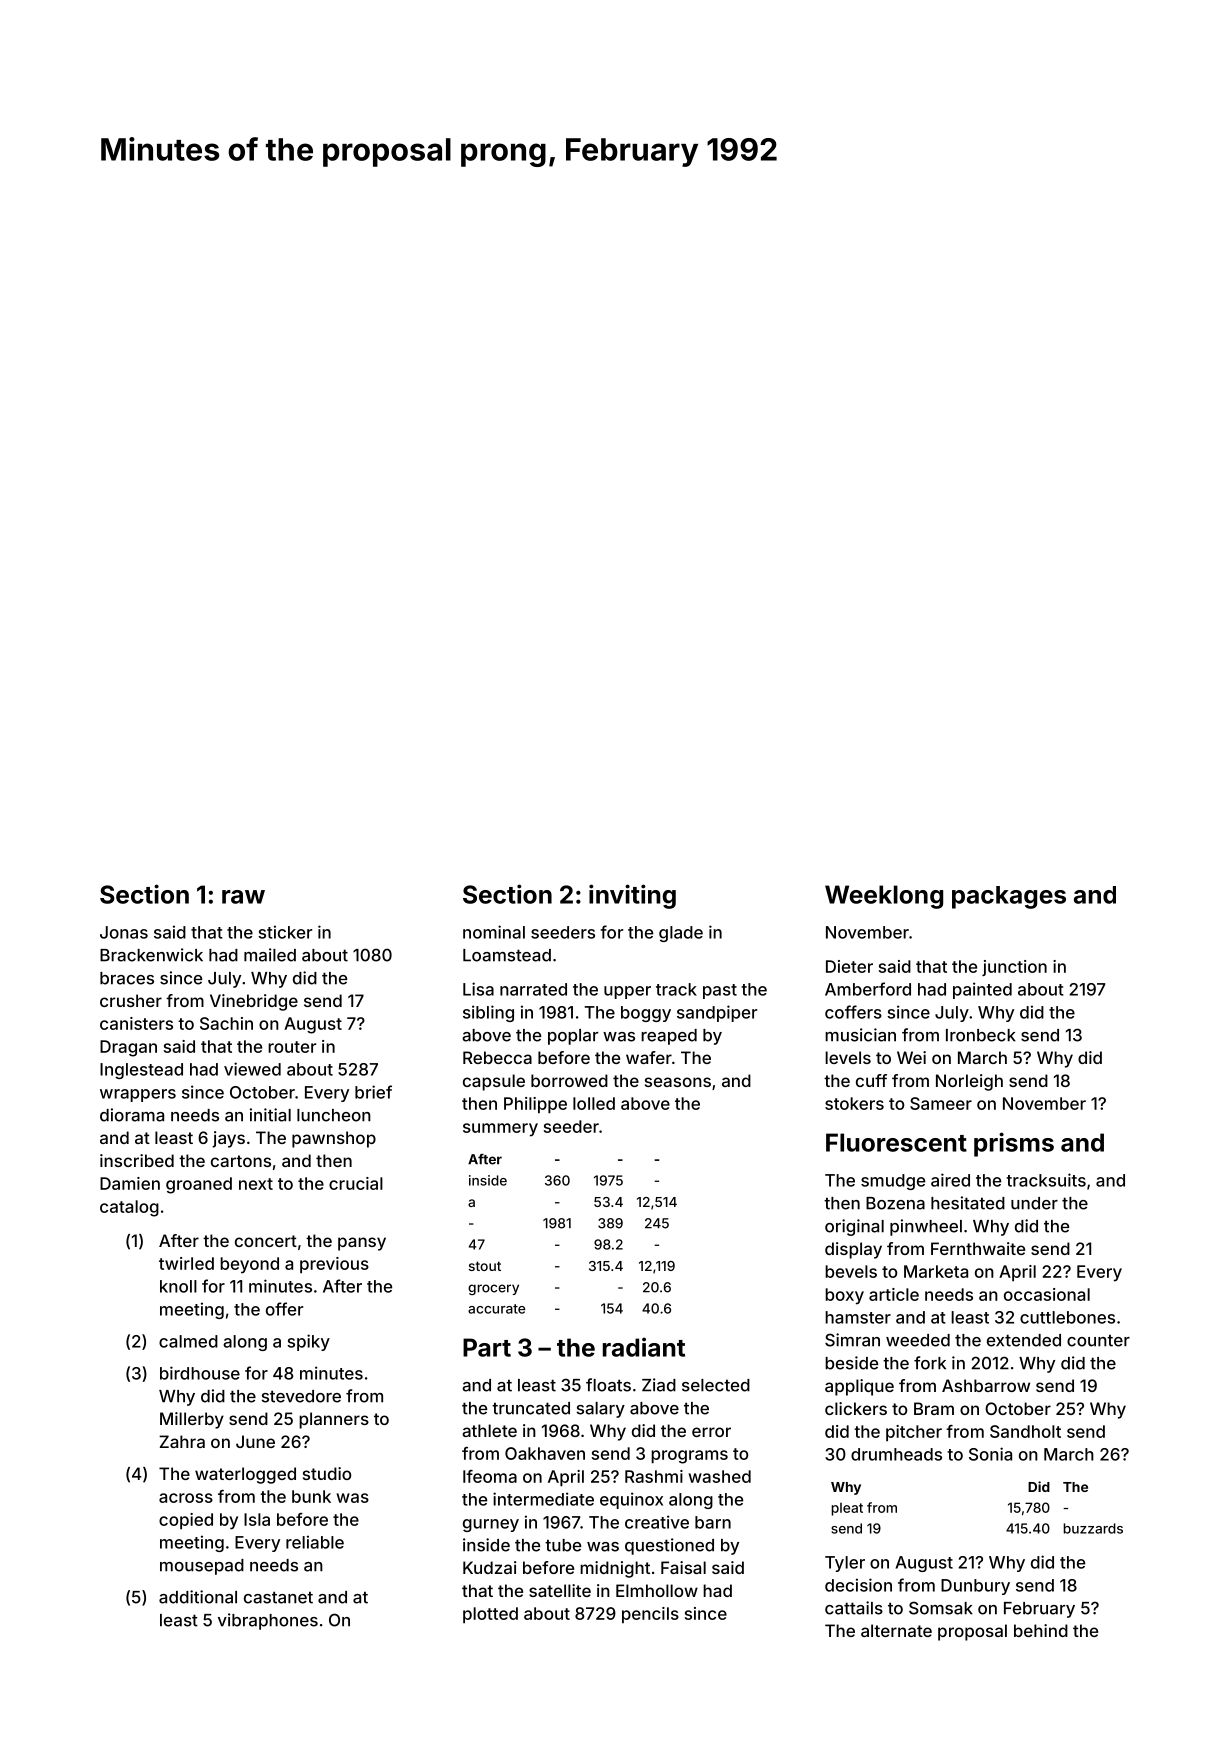  What do you see at coordinates (243, 897) in the screenshot?
I see `raw` at bounding box center [243, 897].
